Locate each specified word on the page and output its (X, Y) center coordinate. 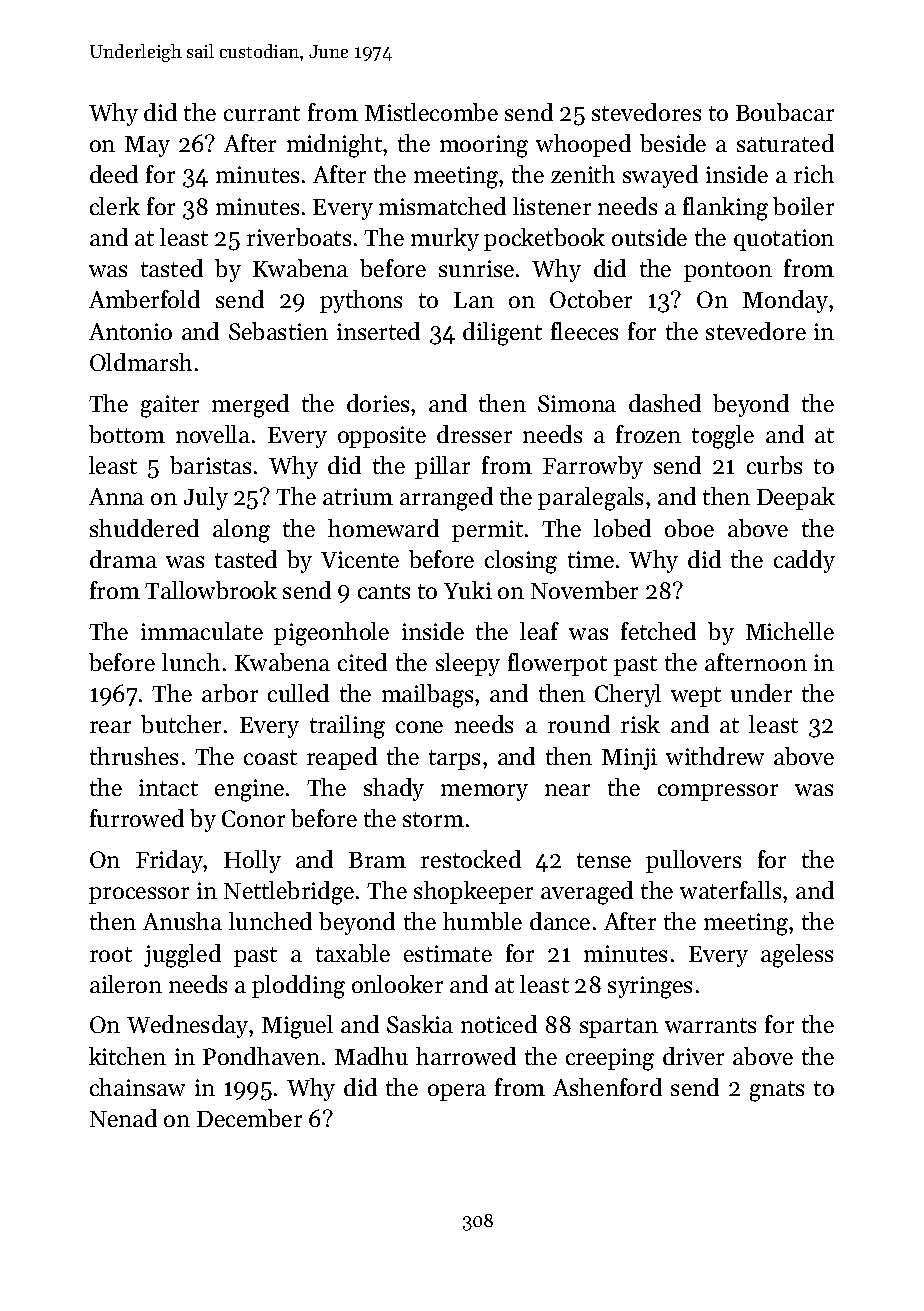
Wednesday (187, 1026)
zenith (583, 174)
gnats (777, 1091)
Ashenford (607, 1087)
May (147, 146)
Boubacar (785, 112)
